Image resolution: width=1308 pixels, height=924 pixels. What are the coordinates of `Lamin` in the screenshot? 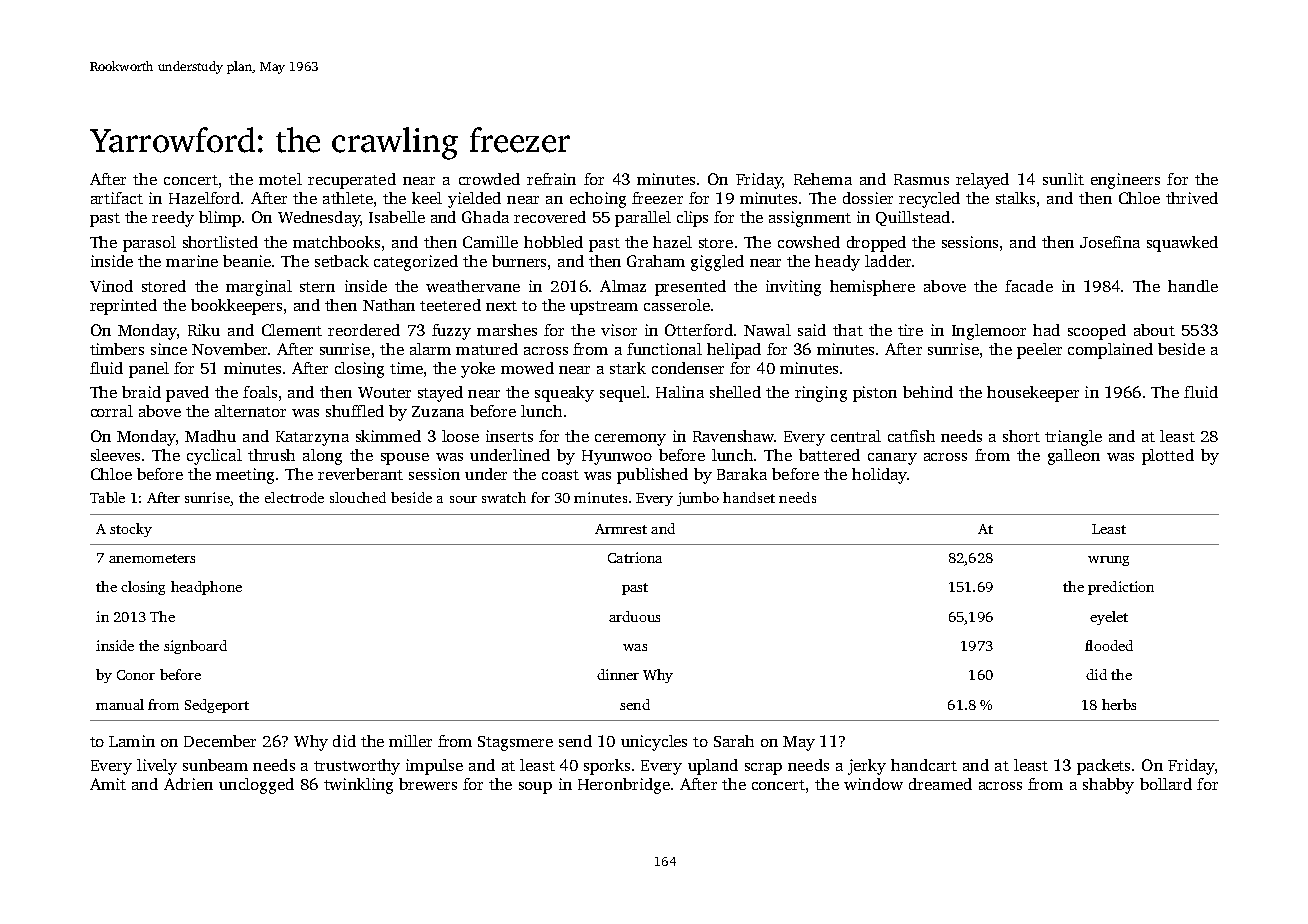 It's located at (132, 741).
